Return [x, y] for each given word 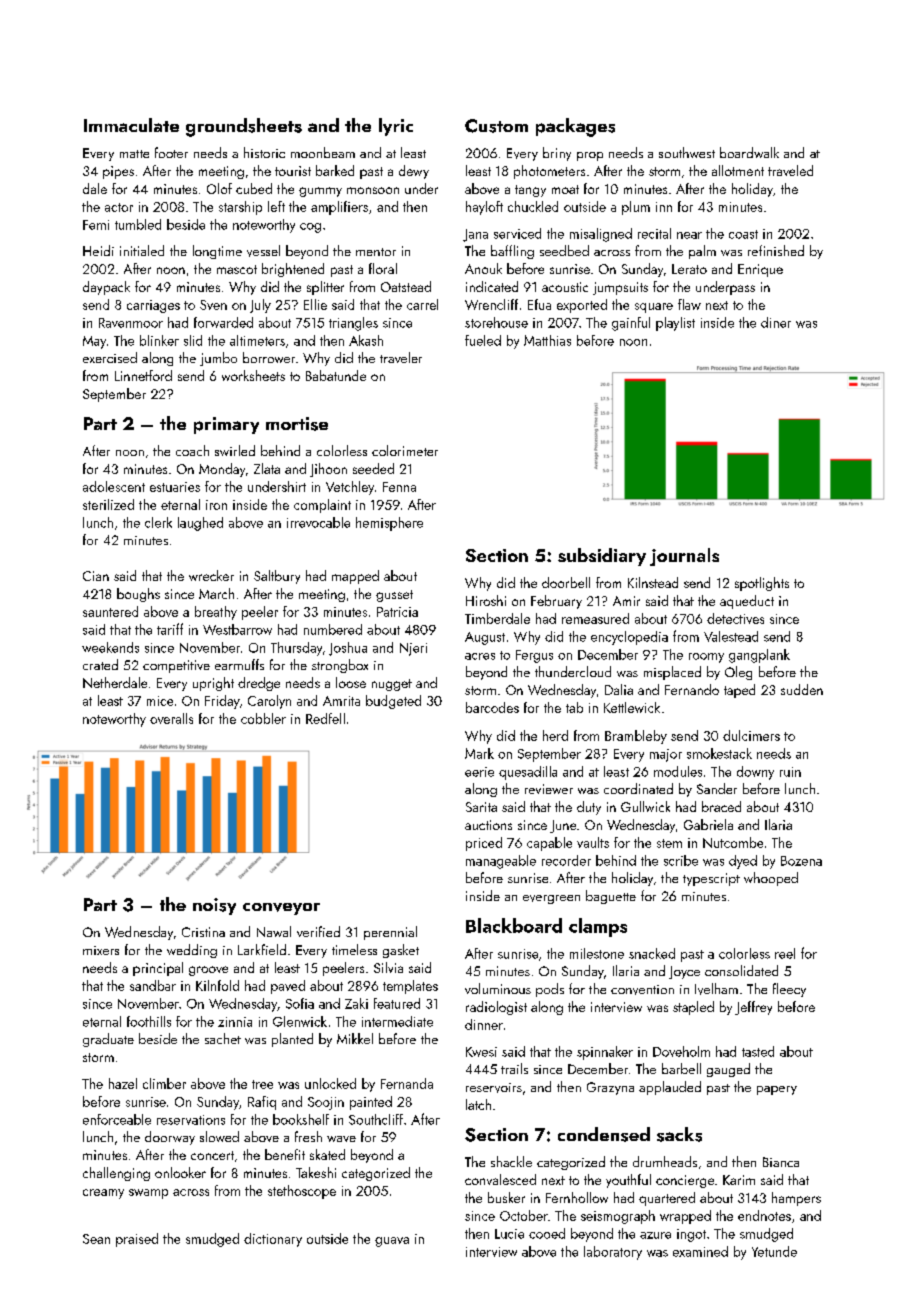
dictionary [273, 1240]
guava [392, 1242]
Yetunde [774, 1251]
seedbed [564, 250]
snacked [652, 953]
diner [776, 322]
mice [160, 701]
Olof [219, 188]
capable [549, 844]
